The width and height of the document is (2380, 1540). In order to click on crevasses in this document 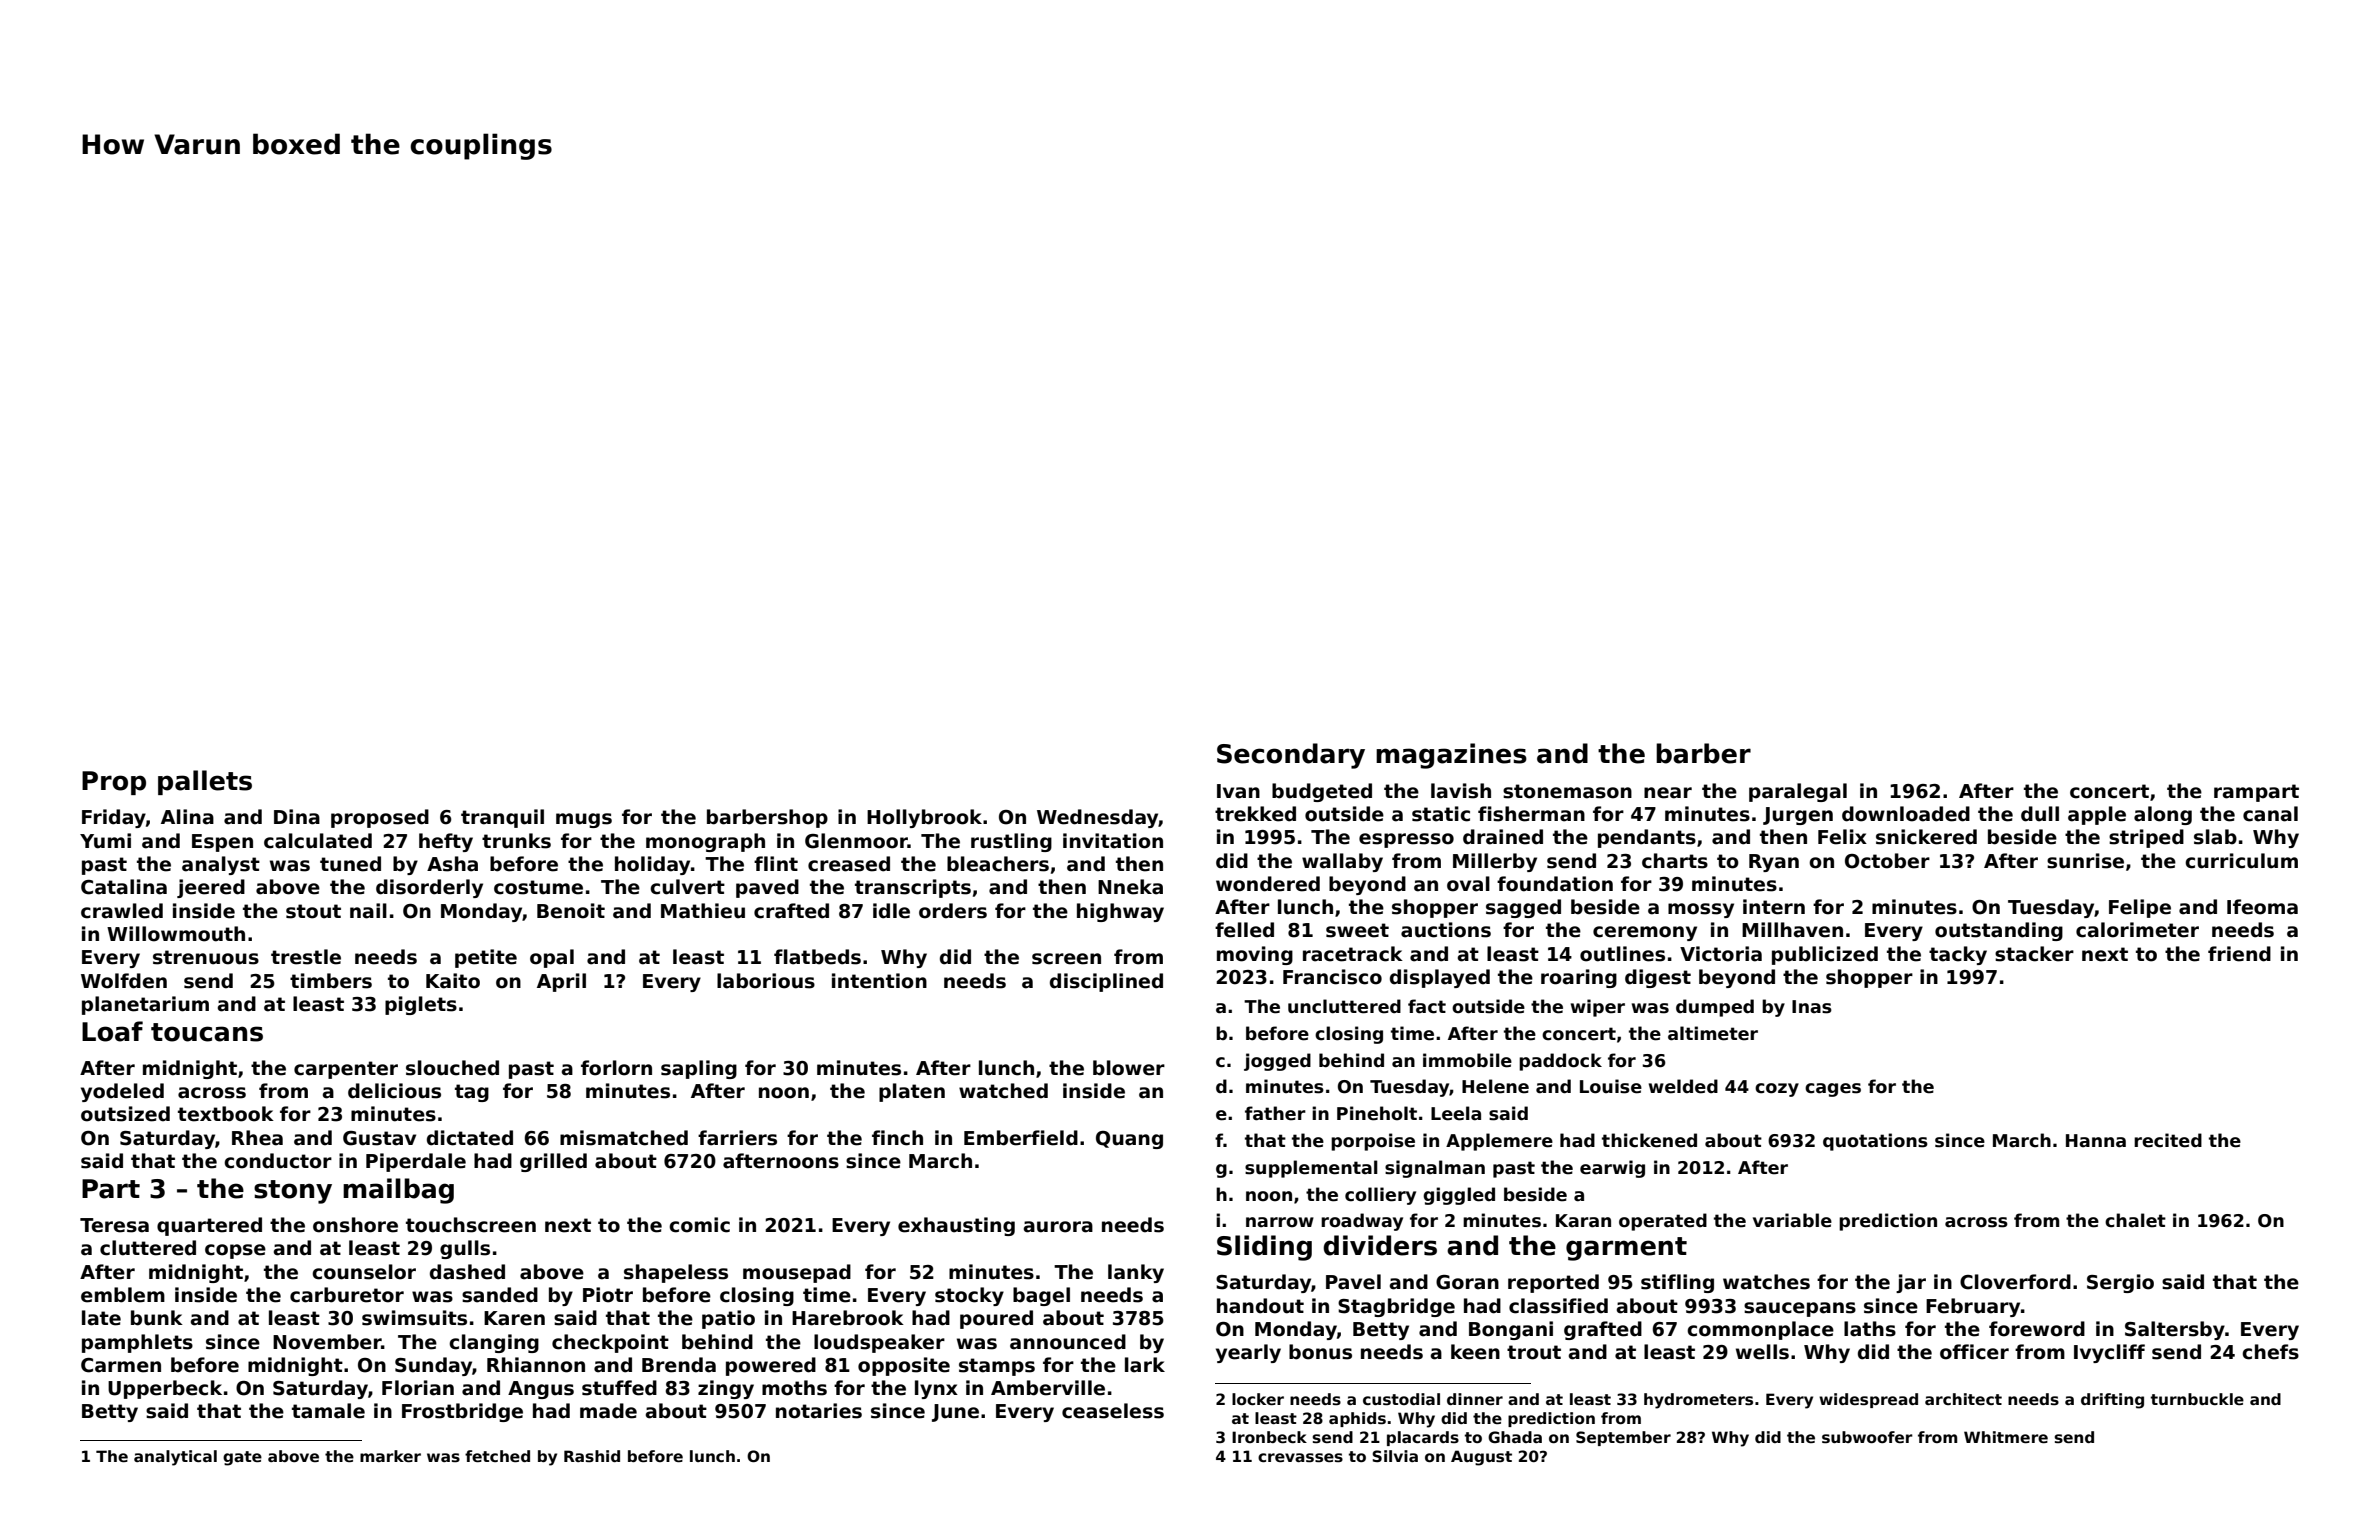, I will do `click(1300, 1458)`.
